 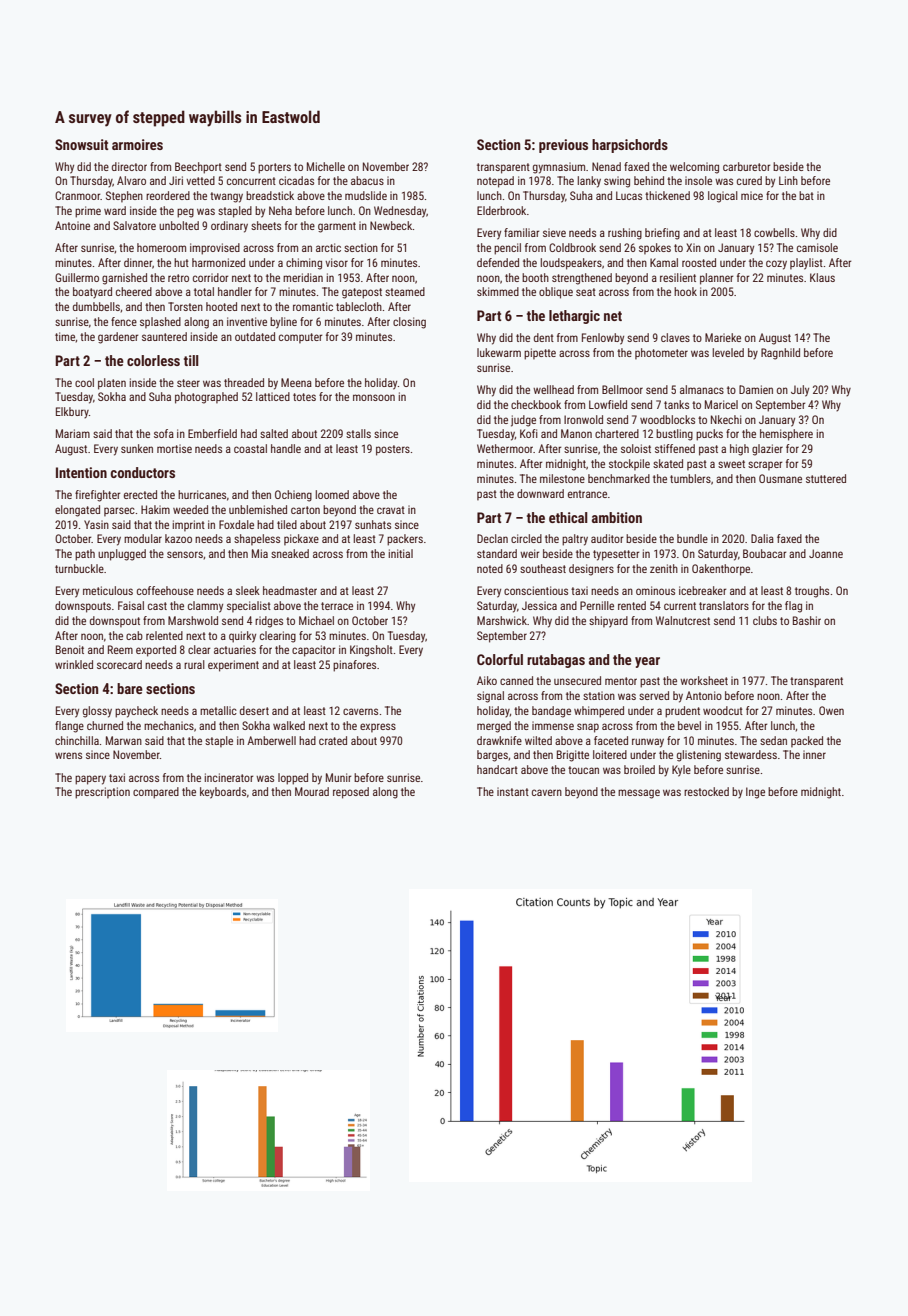 I want to click on barges, so click(x=492, y=756).
